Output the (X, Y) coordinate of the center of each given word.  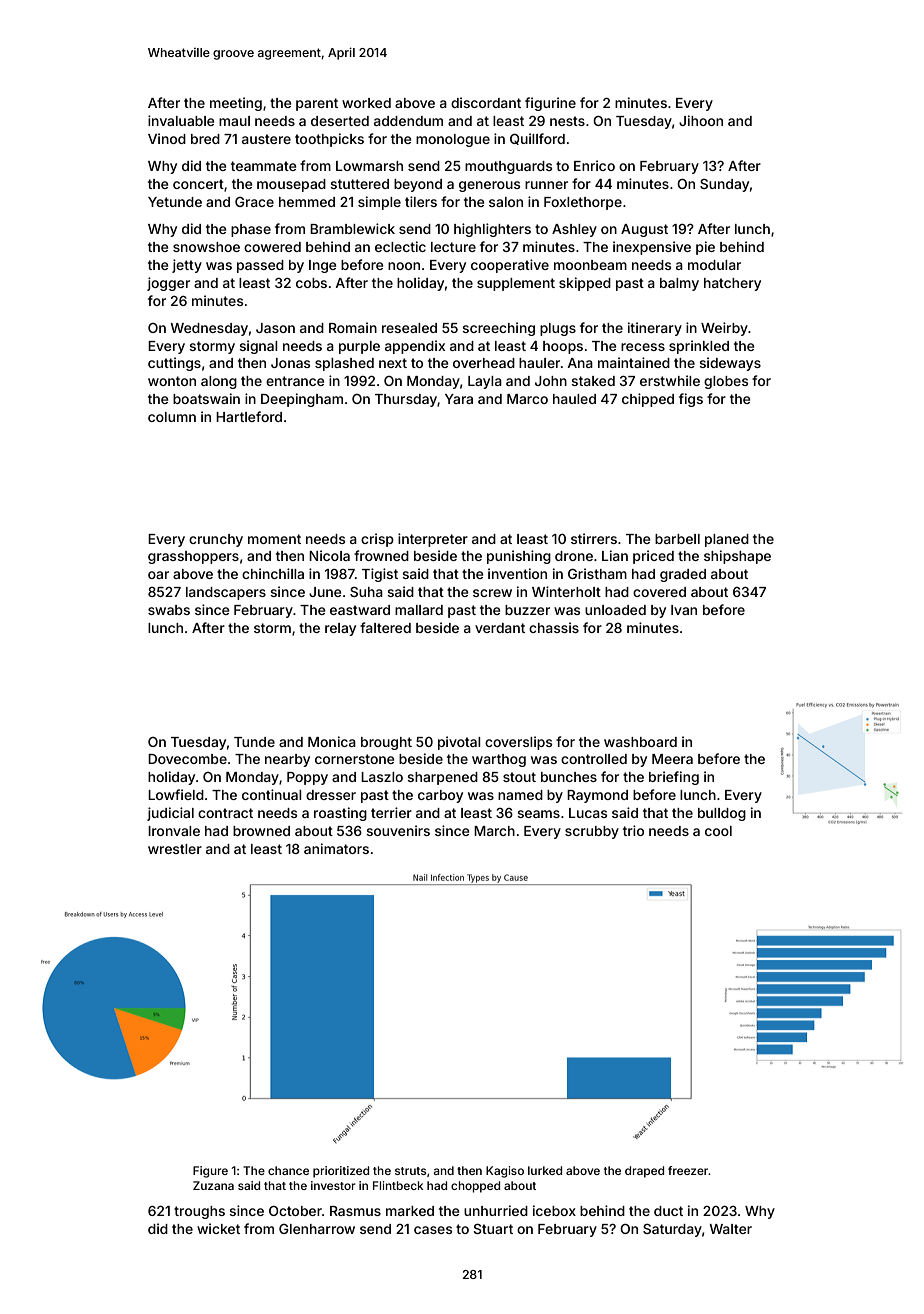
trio (633, 830)
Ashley (574, 230)
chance (288, 1170)
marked (410, 1211)
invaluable (181, 120)
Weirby (724, 329)
